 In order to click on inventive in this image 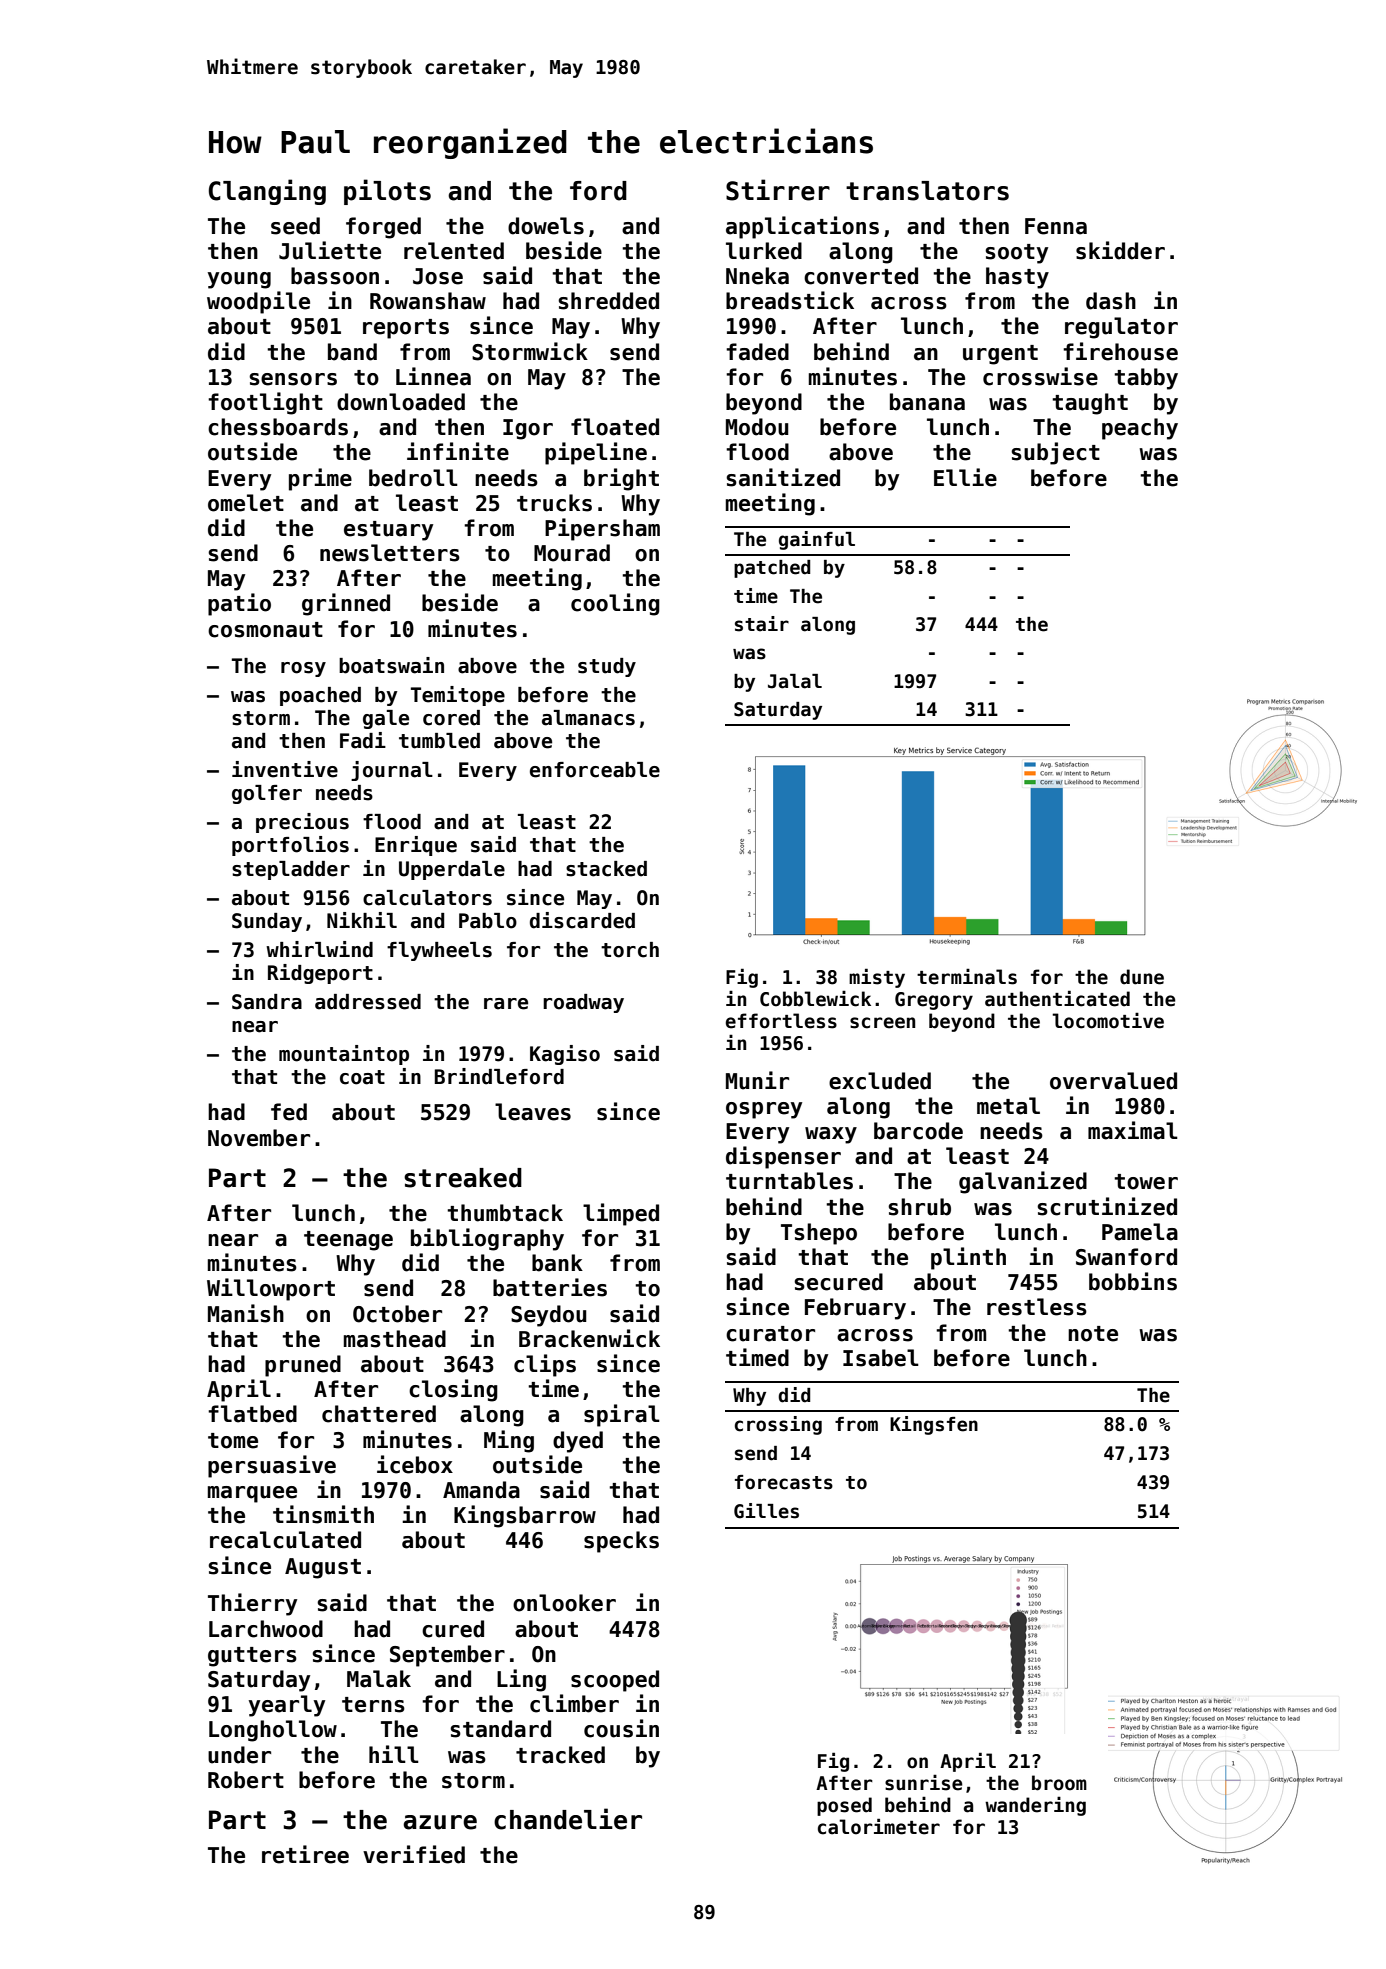, I will do `click(285, 769)`.
